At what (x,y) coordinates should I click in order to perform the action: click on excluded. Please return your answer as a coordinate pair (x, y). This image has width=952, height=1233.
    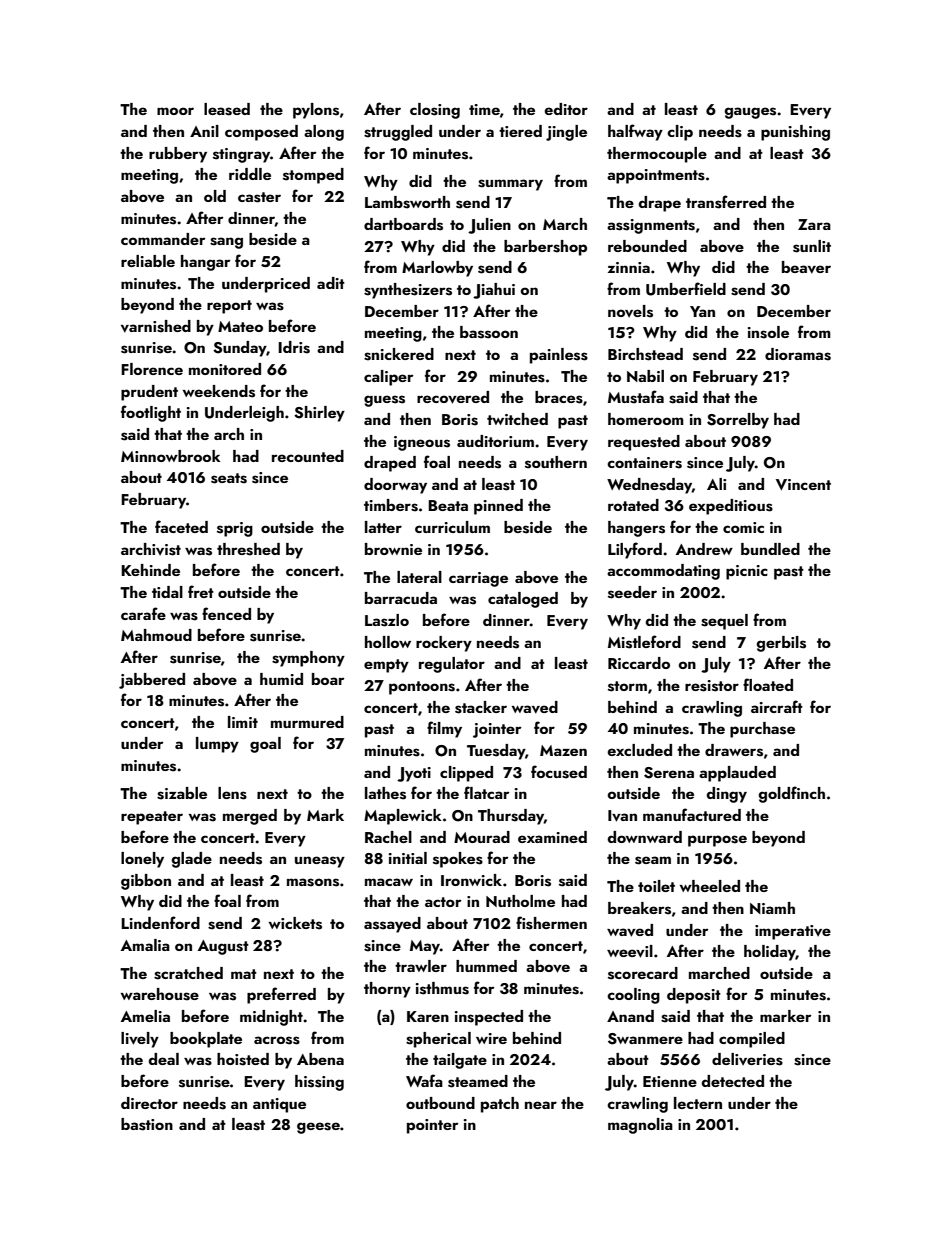
    Looking at the image, I should click on (639, 750).
